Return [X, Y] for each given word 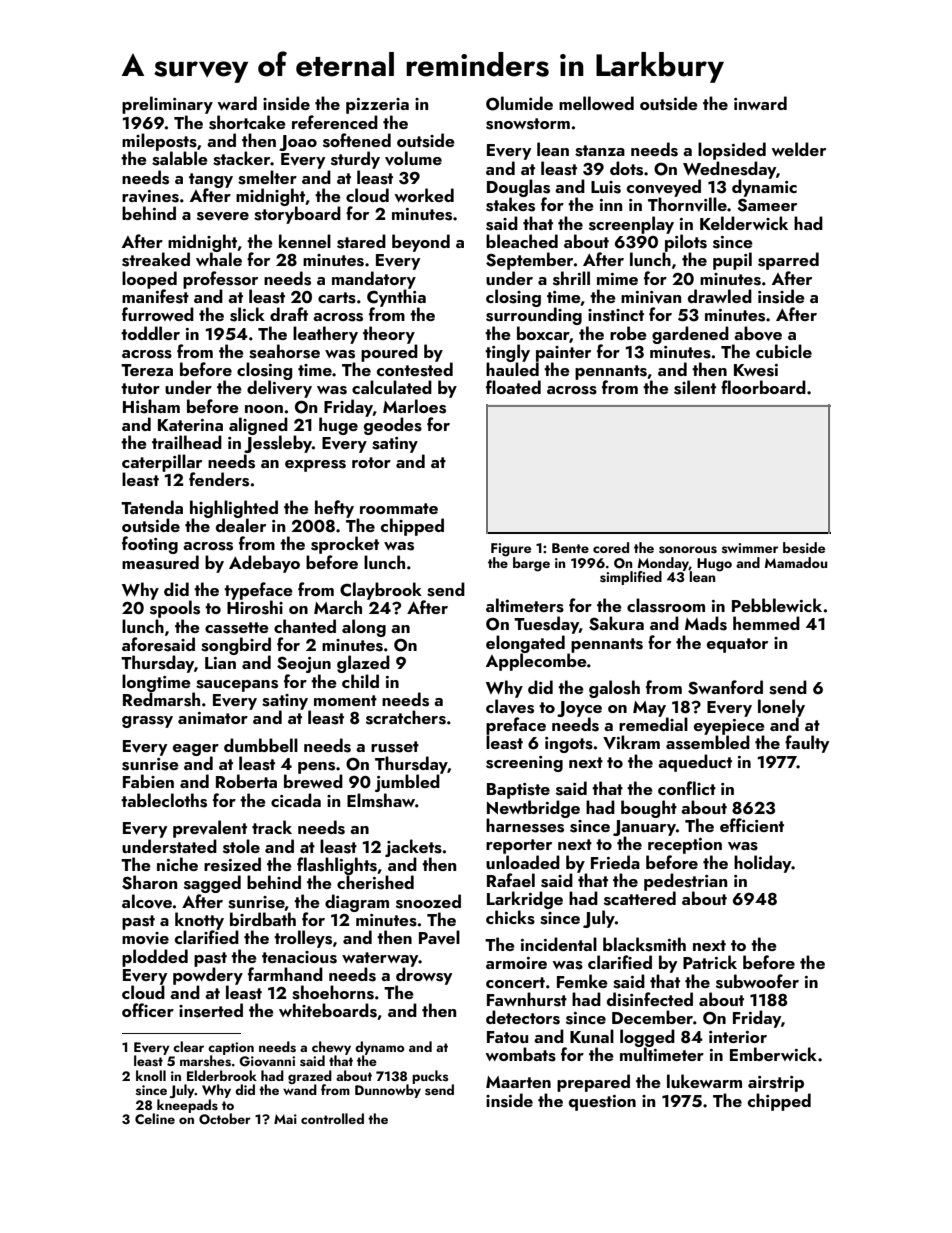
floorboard [763, 387]
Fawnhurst [527, 999]
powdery [208, 976]
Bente [570, 548]
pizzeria [377, 106]
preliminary [167, 105]
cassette [237, 628]
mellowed [596, 103]
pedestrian [685, 882]
